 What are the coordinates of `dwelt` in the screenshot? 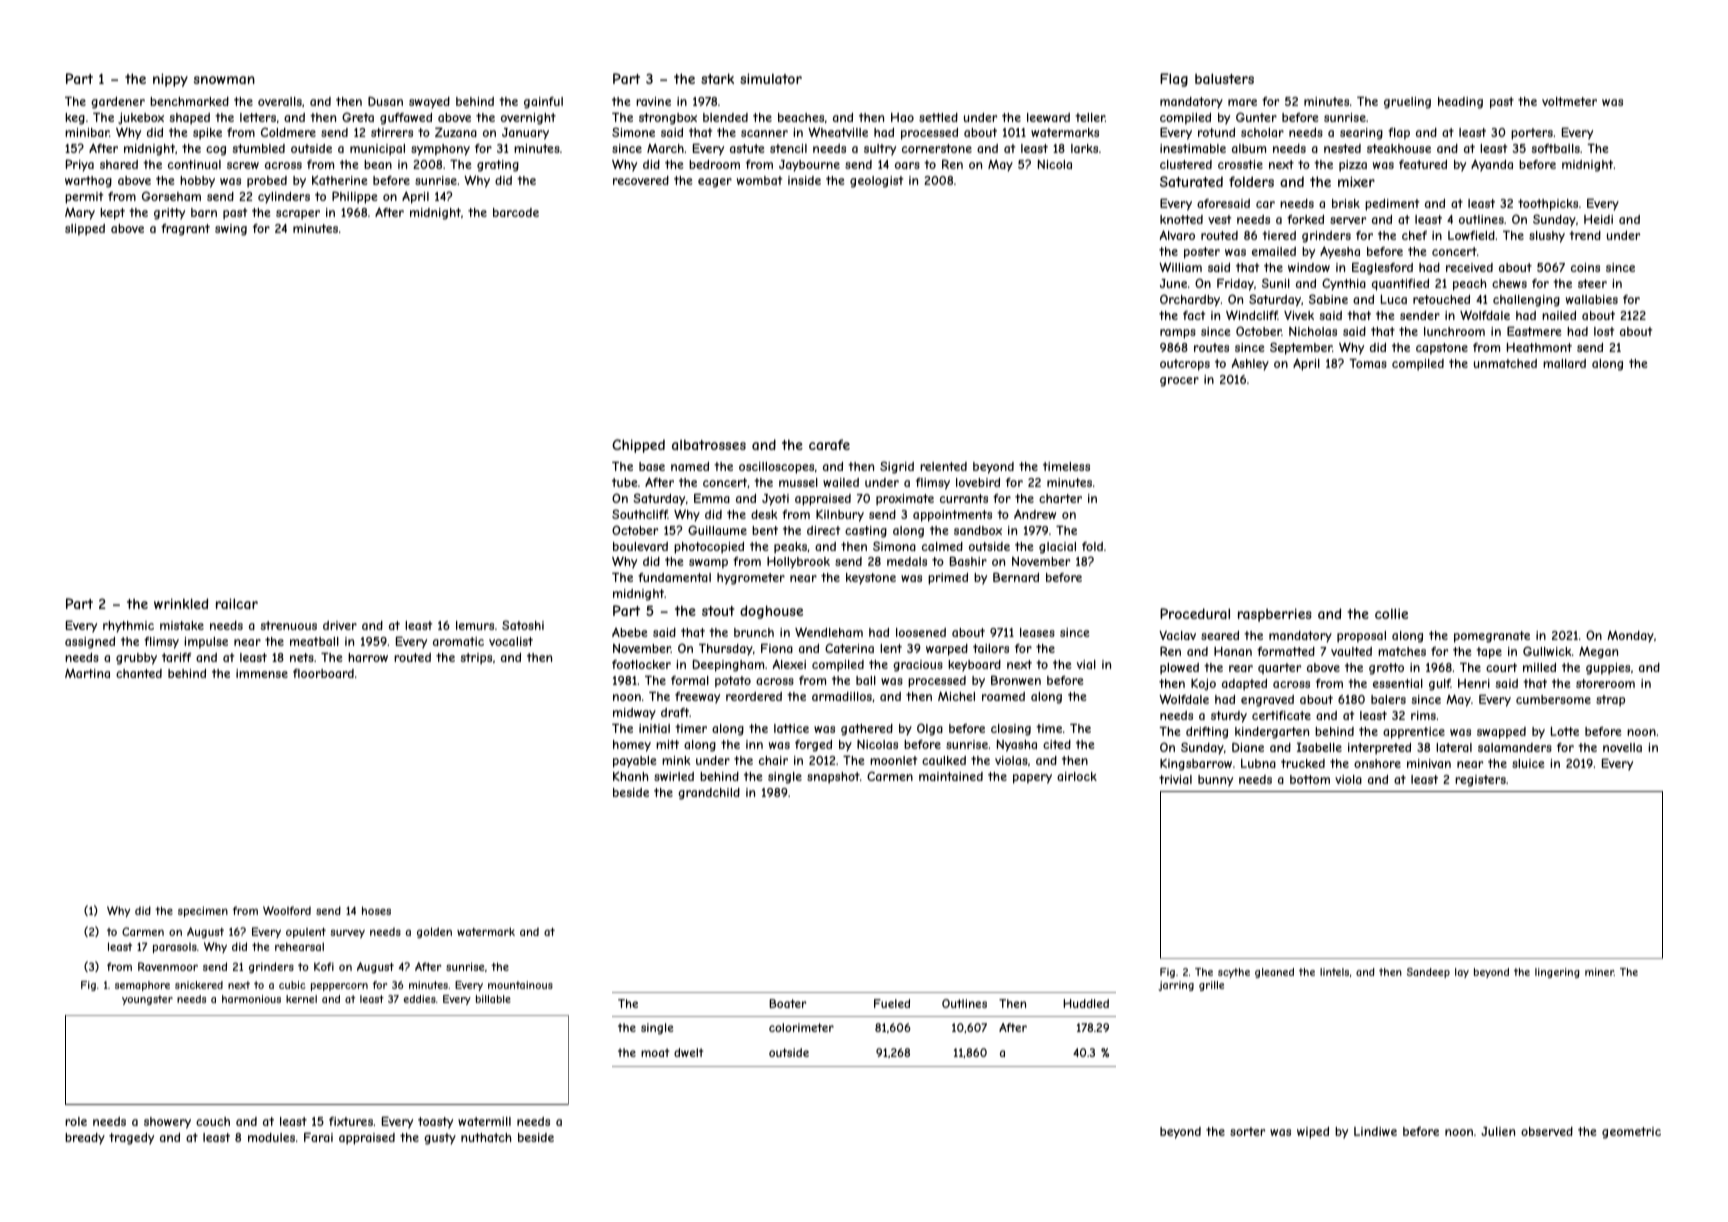 It's located at (688, 1052).
